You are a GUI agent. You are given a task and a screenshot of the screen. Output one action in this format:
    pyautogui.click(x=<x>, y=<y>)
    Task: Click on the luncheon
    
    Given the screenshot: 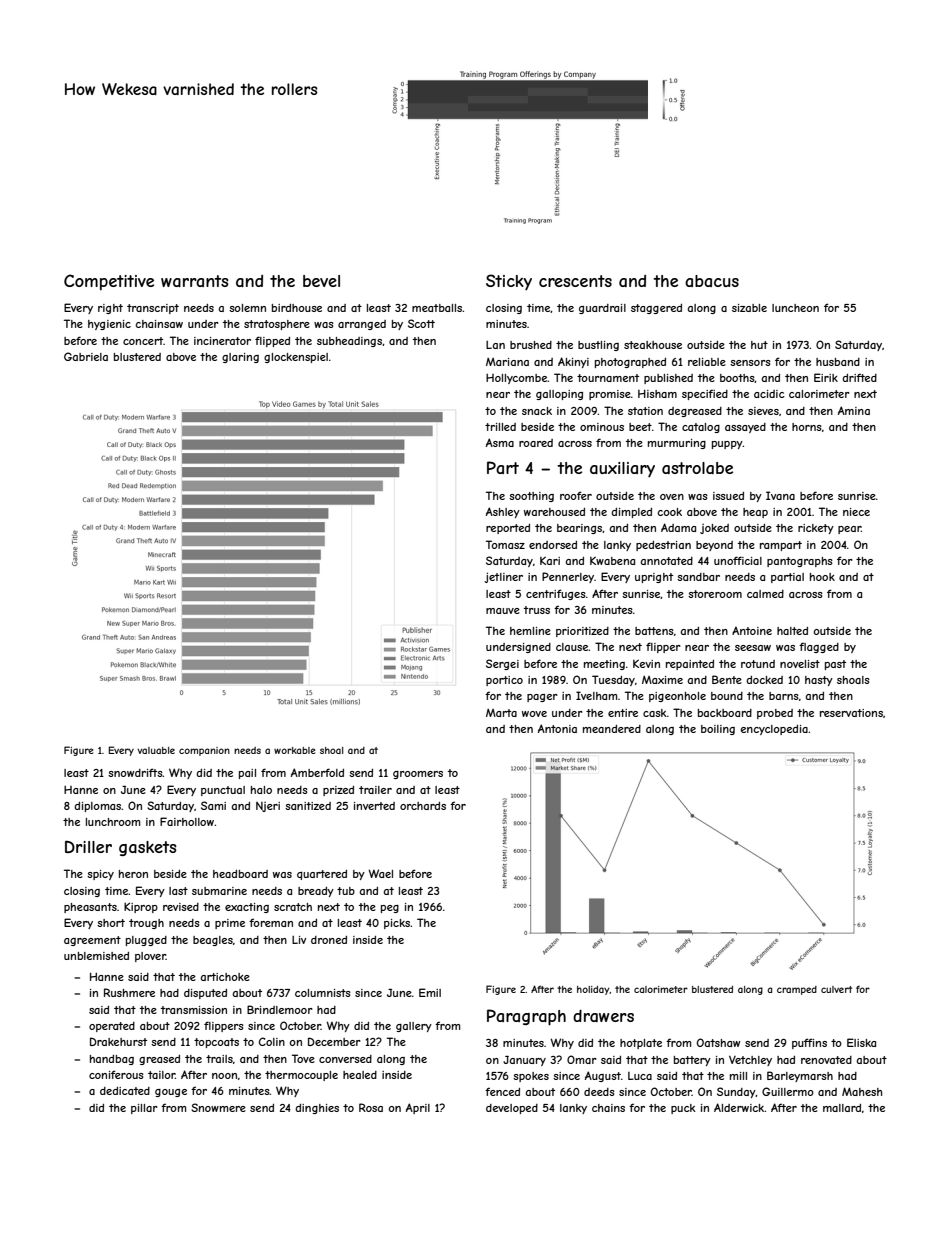 What is the action you would take?
    pyautogui.click(x=795, y=308)
